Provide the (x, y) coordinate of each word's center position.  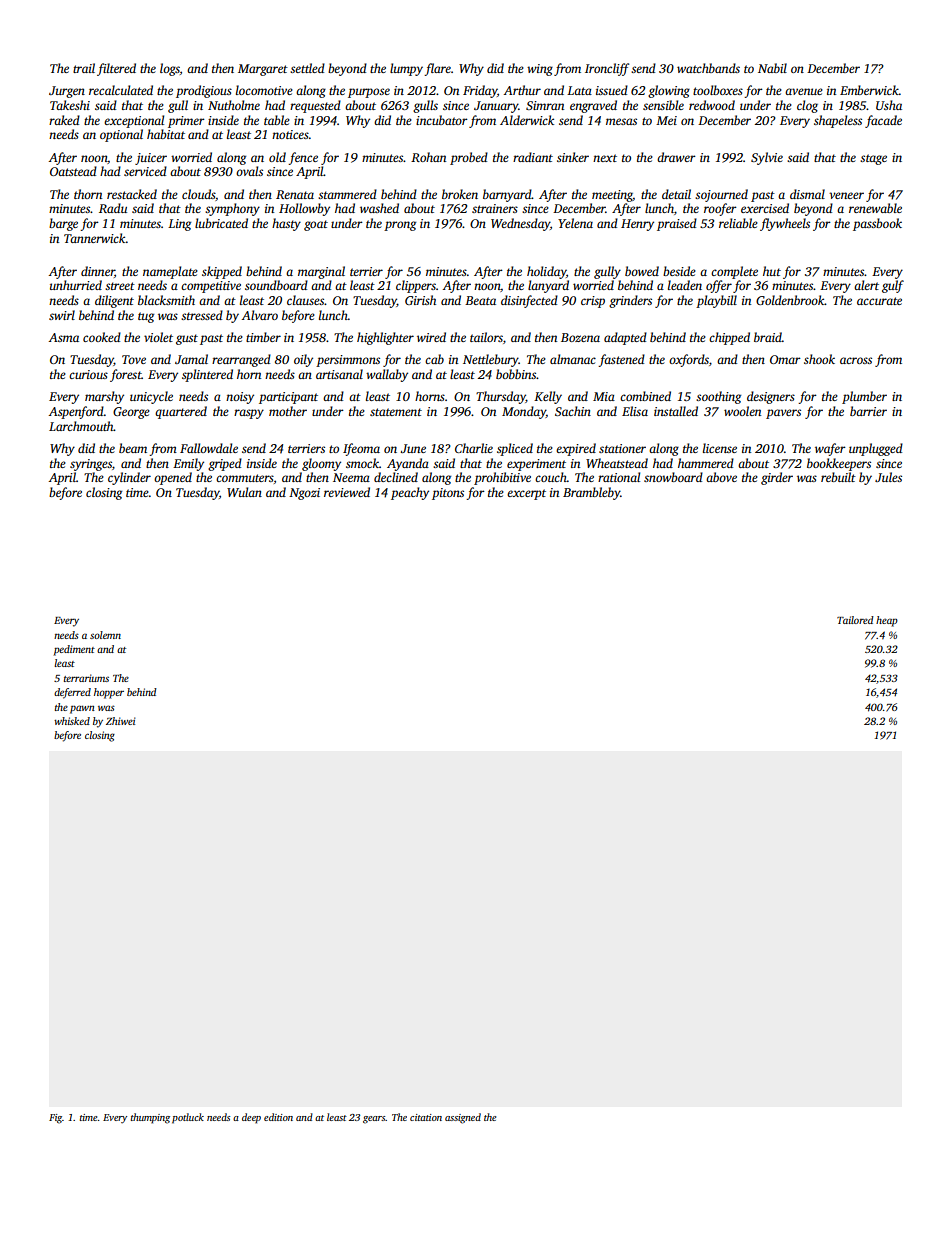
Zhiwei (120, 721)
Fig (55, 1119)
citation (426, 1117)
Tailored (855, 620)
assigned (463, 1118)
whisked (72, 721)
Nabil (772, 68)
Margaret (263, 70)
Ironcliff (607, 69)
